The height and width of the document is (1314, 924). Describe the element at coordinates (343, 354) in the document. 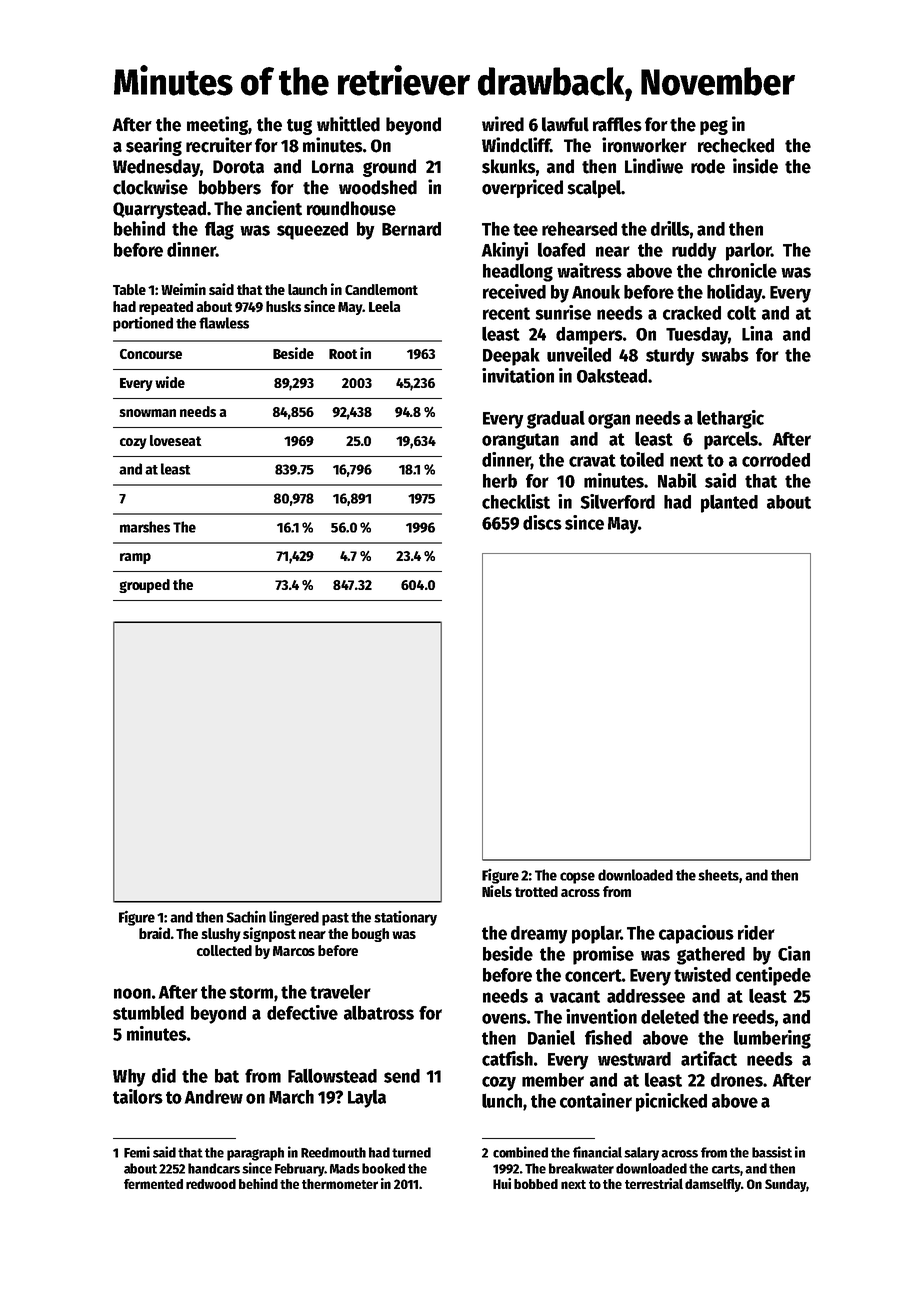

I see `Root` at that location.
